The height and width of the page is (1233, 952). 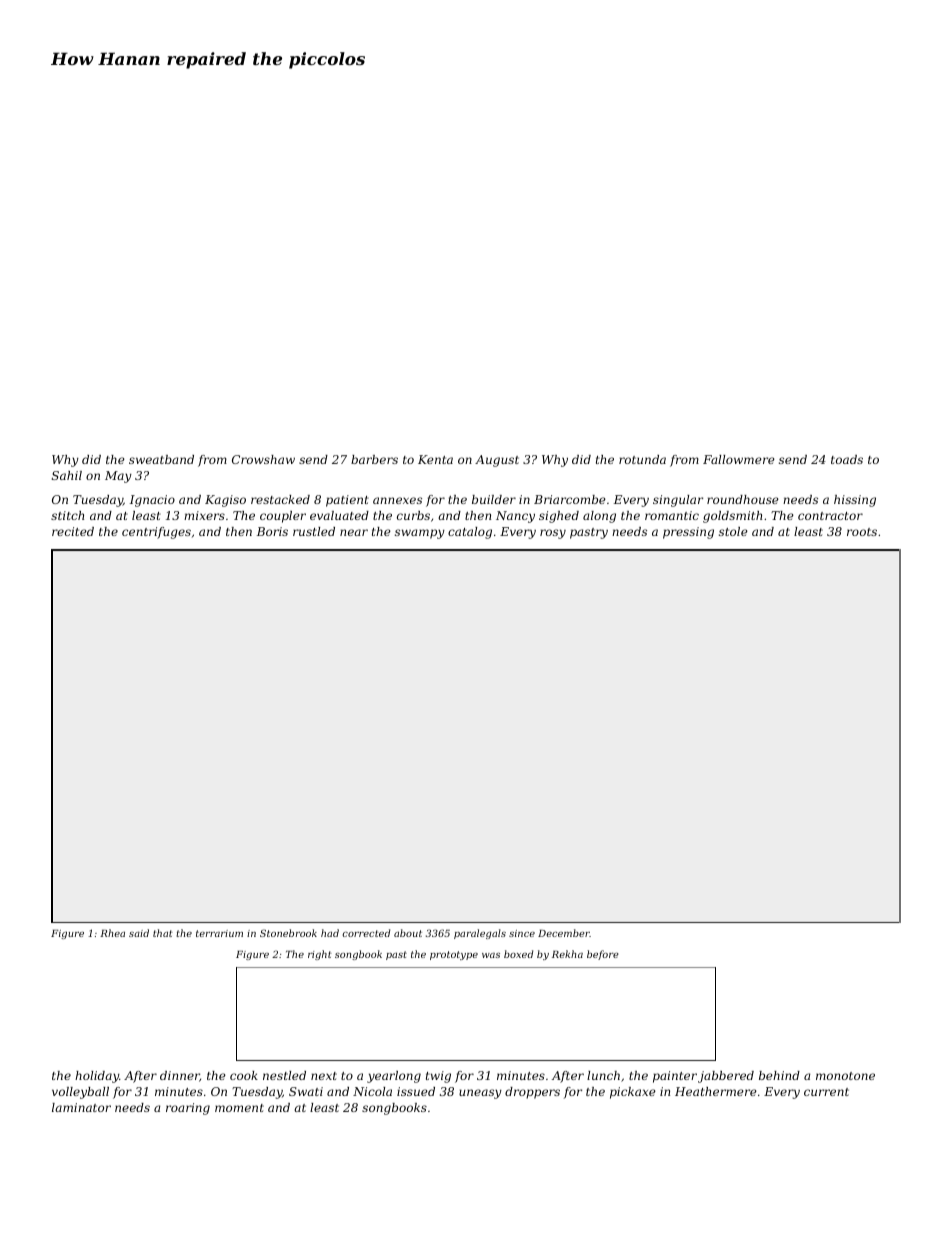 What do you see at coordinates (188, 1109) in the page?
I see `roaring` at bounding box center [188, 1109].
